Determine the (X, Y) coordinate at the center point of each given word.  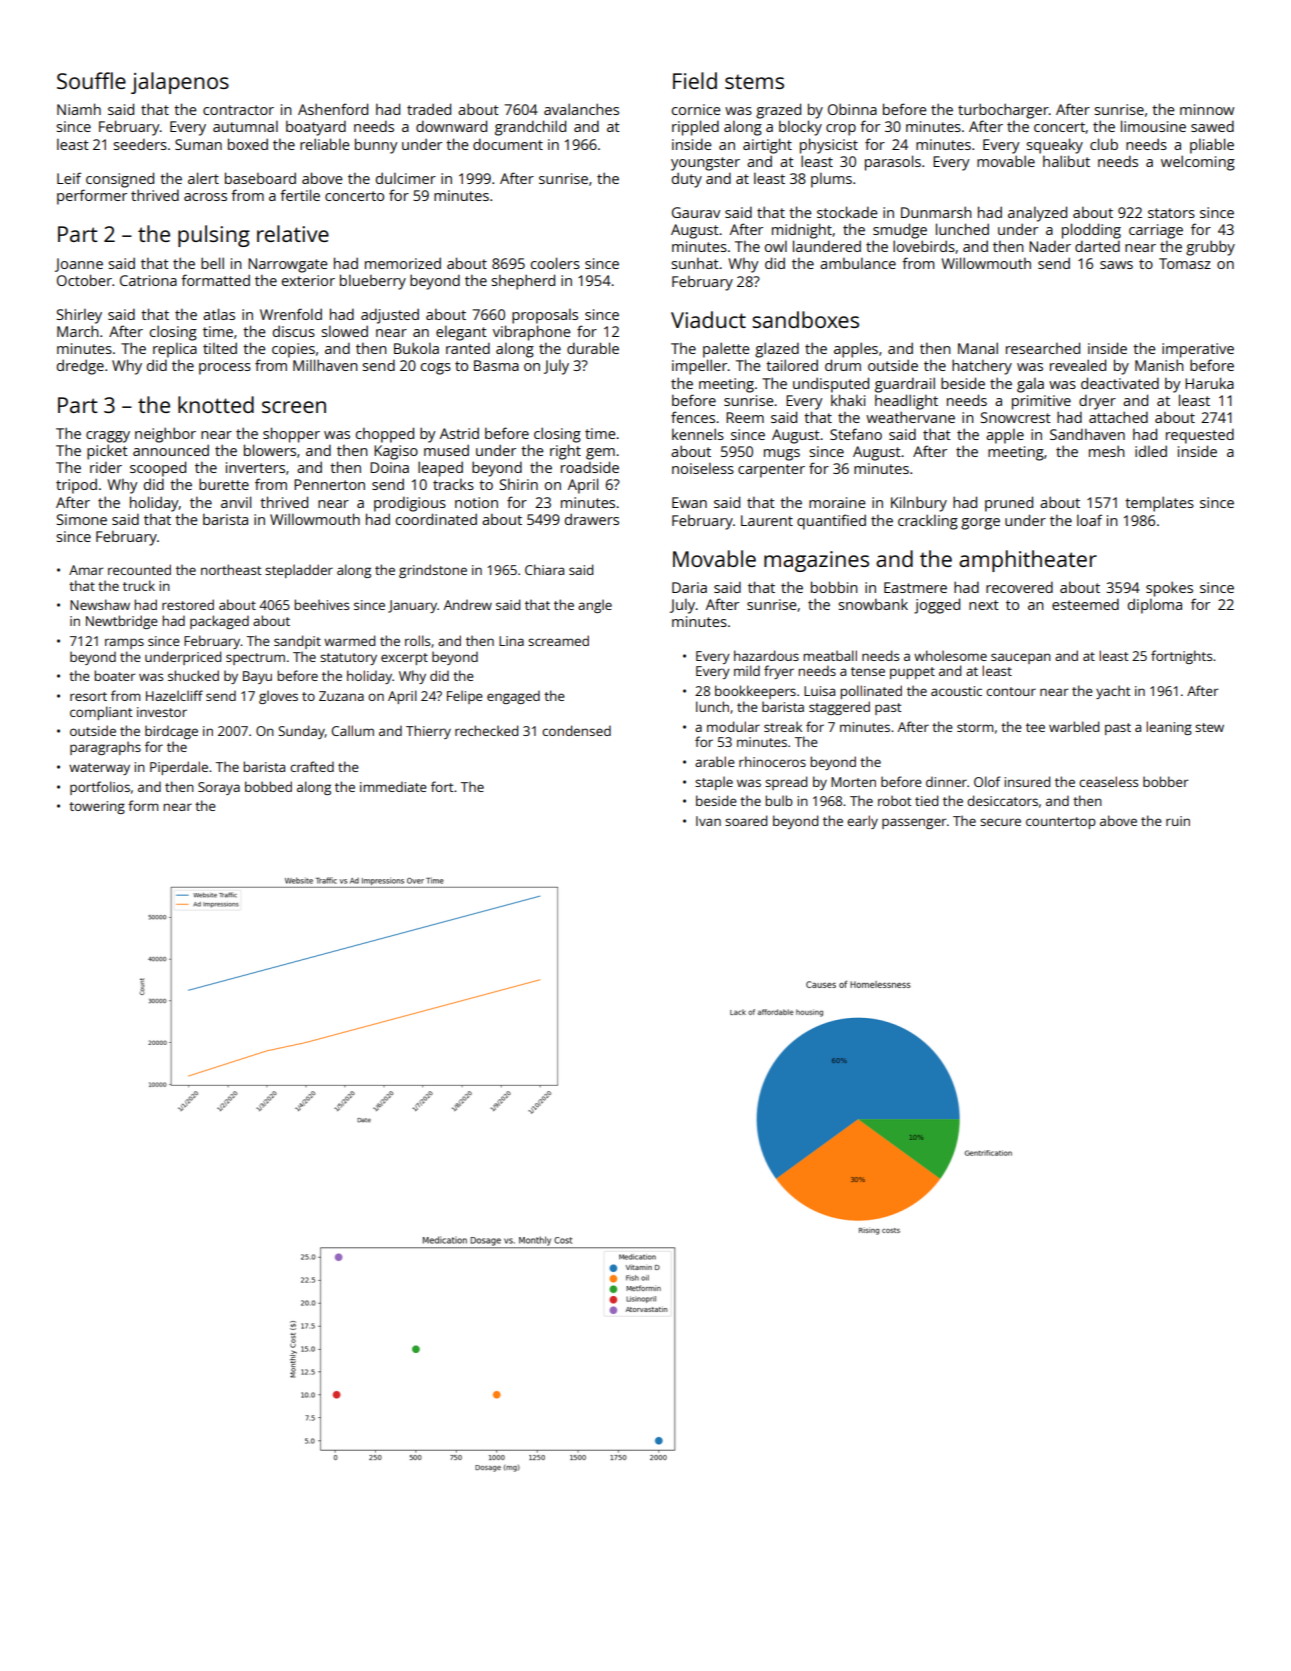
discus (294, 331)
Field (695, 80)
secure (1000, 822)
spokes (1169, 589)
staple (714, 783)
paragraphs (105, 748)
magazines (816, 561)
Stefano (856, 434)
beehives (321, 604)
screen (294, 407)
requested (1200, 436)
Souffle (91, 80)
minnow (1207, 109)
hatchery (982, 367)
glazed (777, 350)
